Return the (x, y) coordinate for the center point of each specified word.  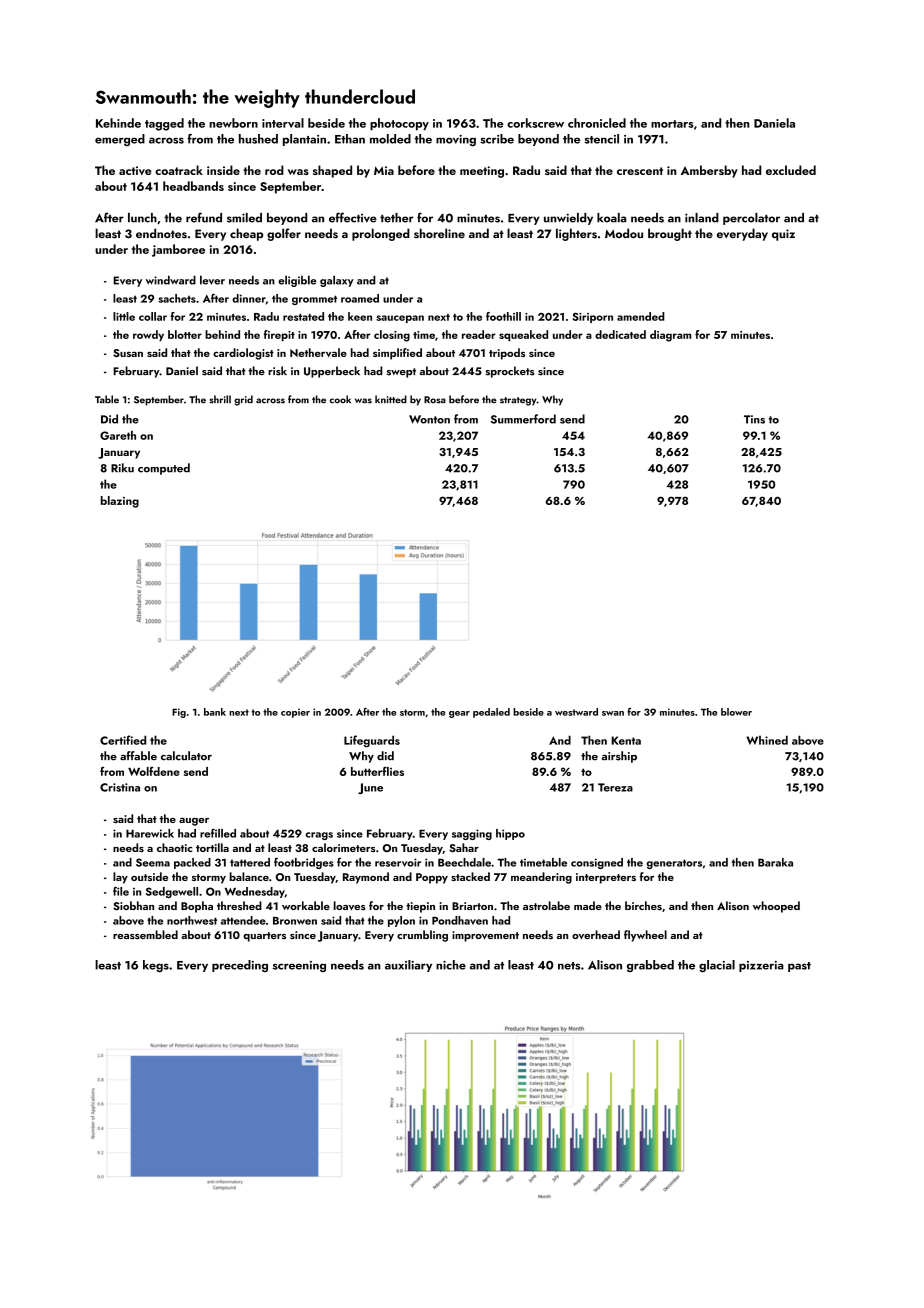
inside (223, 170)
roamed (360, 298)
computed (164, 469)
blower (736, 712)
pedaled (491, 713)
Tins (754, 419)
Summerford (523, 419)
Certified (123, 740)
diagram (670, 336)
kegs (156, 966)
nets (569, 966)
